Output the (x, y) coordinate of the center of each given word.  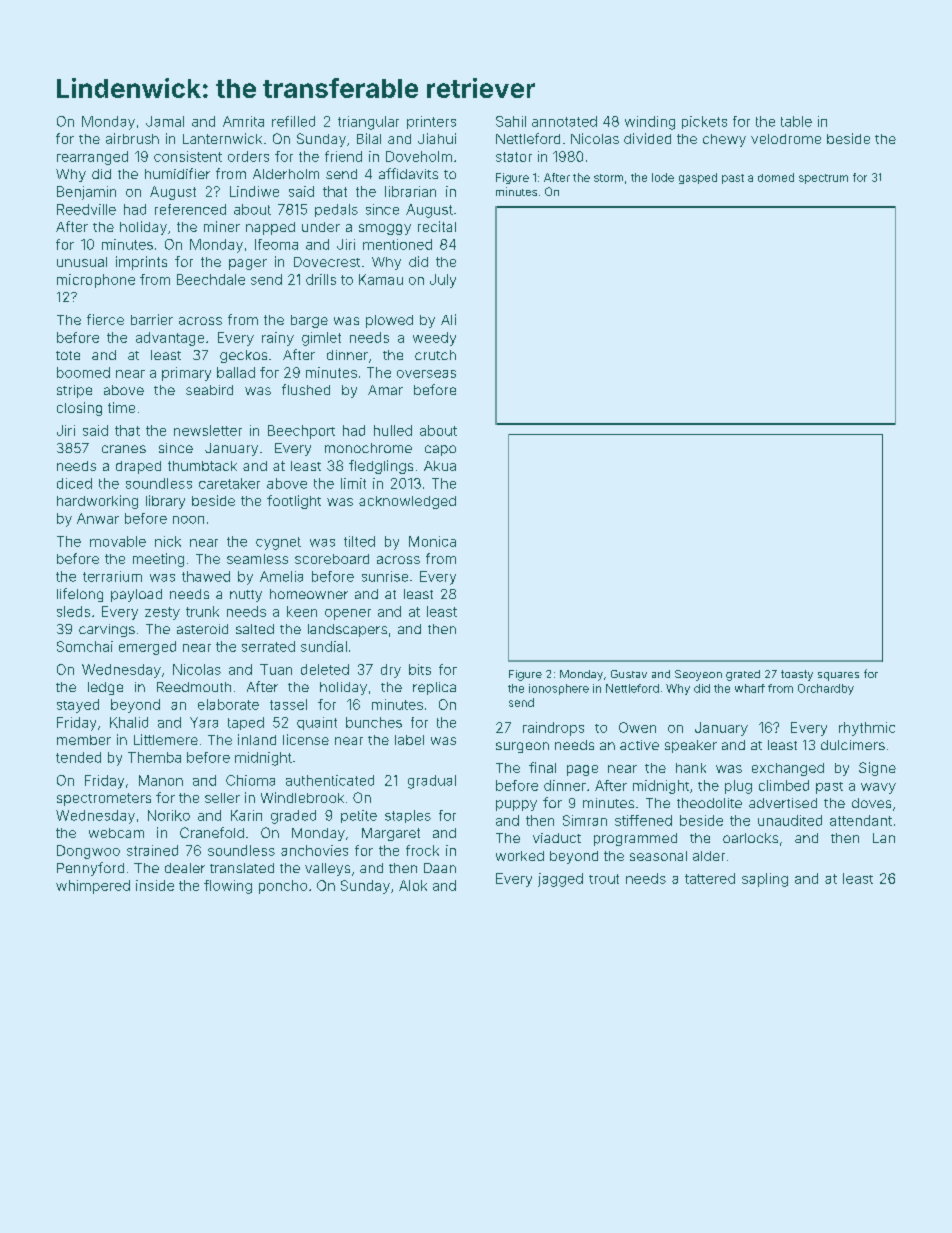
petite (359, 816)
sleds (73, 611)
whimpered (93, 887)
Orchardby (826, 689)
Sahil (511, 121)
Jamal (165, 121)
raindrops (553, 729)
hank (691, 768)
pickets (704, 122)
